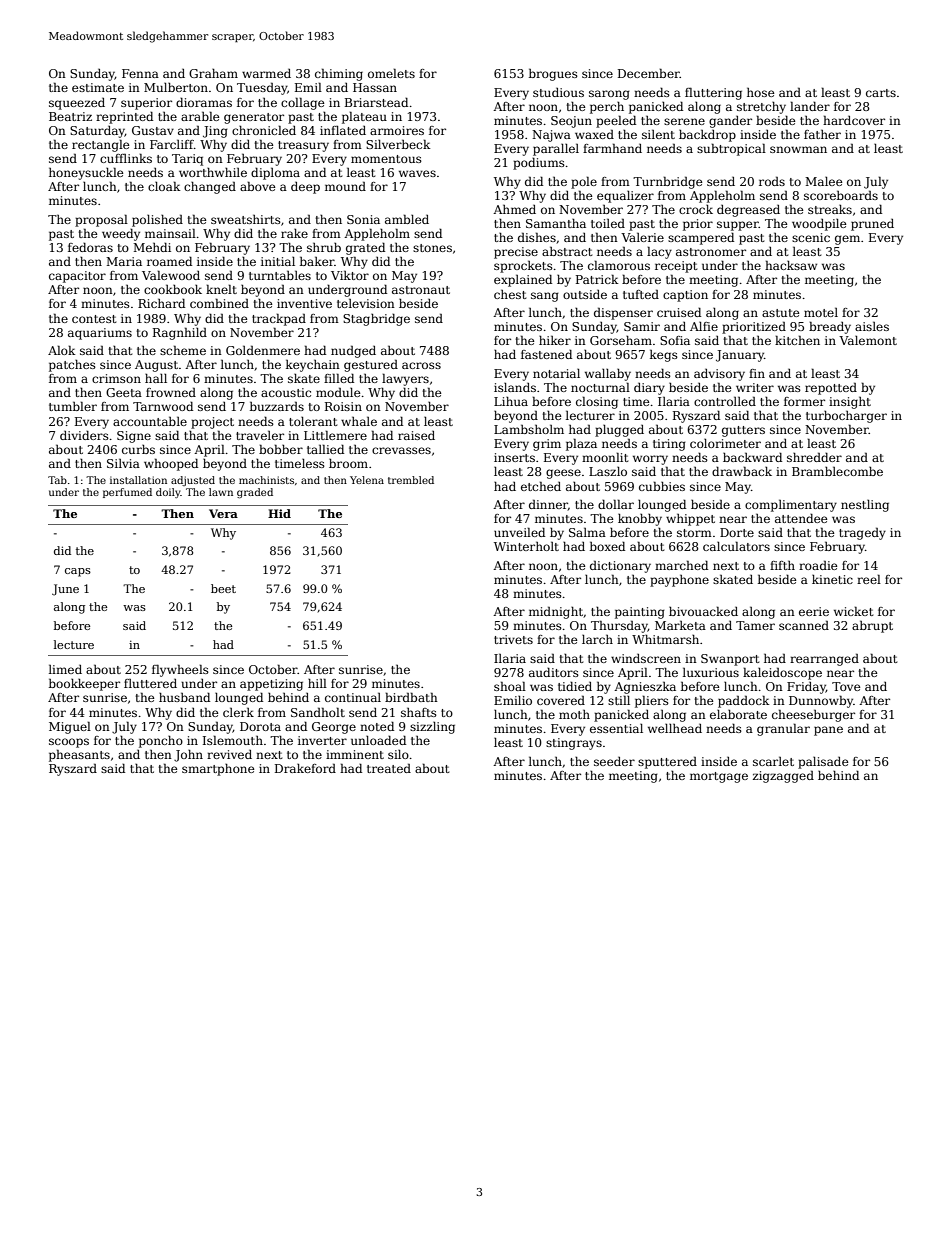  I want to click on Valerie, so click(642, 237).
